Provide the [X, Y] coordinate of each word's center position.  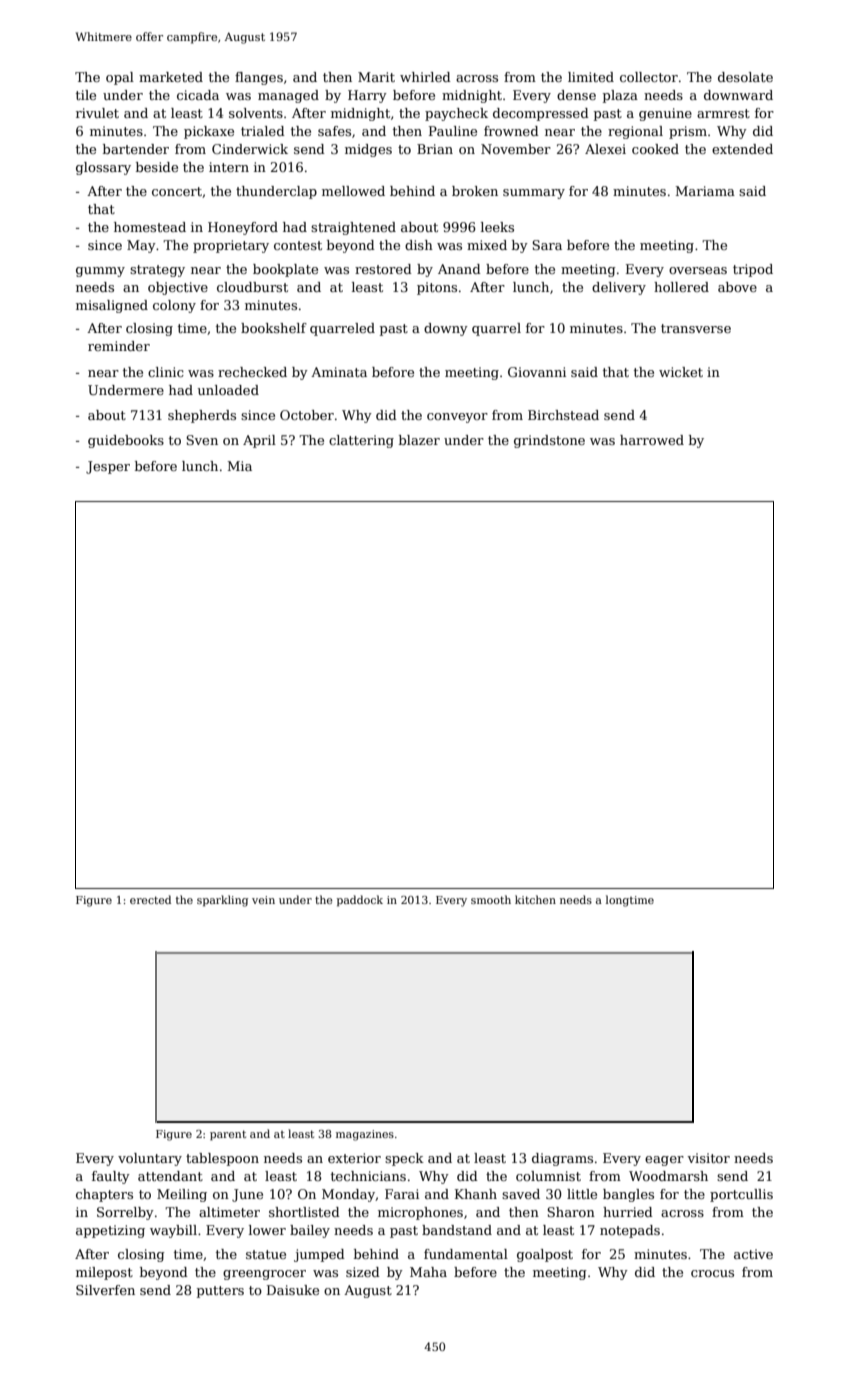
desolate [745, 77]
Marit [376, 77]
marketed [171, 77]
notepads [630, 1231]
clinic [166, 372]
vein [263, 900]
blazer [419, 440]
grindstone [549, 441]
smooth [491, 899]
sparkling [222, 901]
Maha [428, 1272]
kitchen [535, 899]
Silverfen [105, 1290]
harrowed [652, 440]
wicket [681, 372]
